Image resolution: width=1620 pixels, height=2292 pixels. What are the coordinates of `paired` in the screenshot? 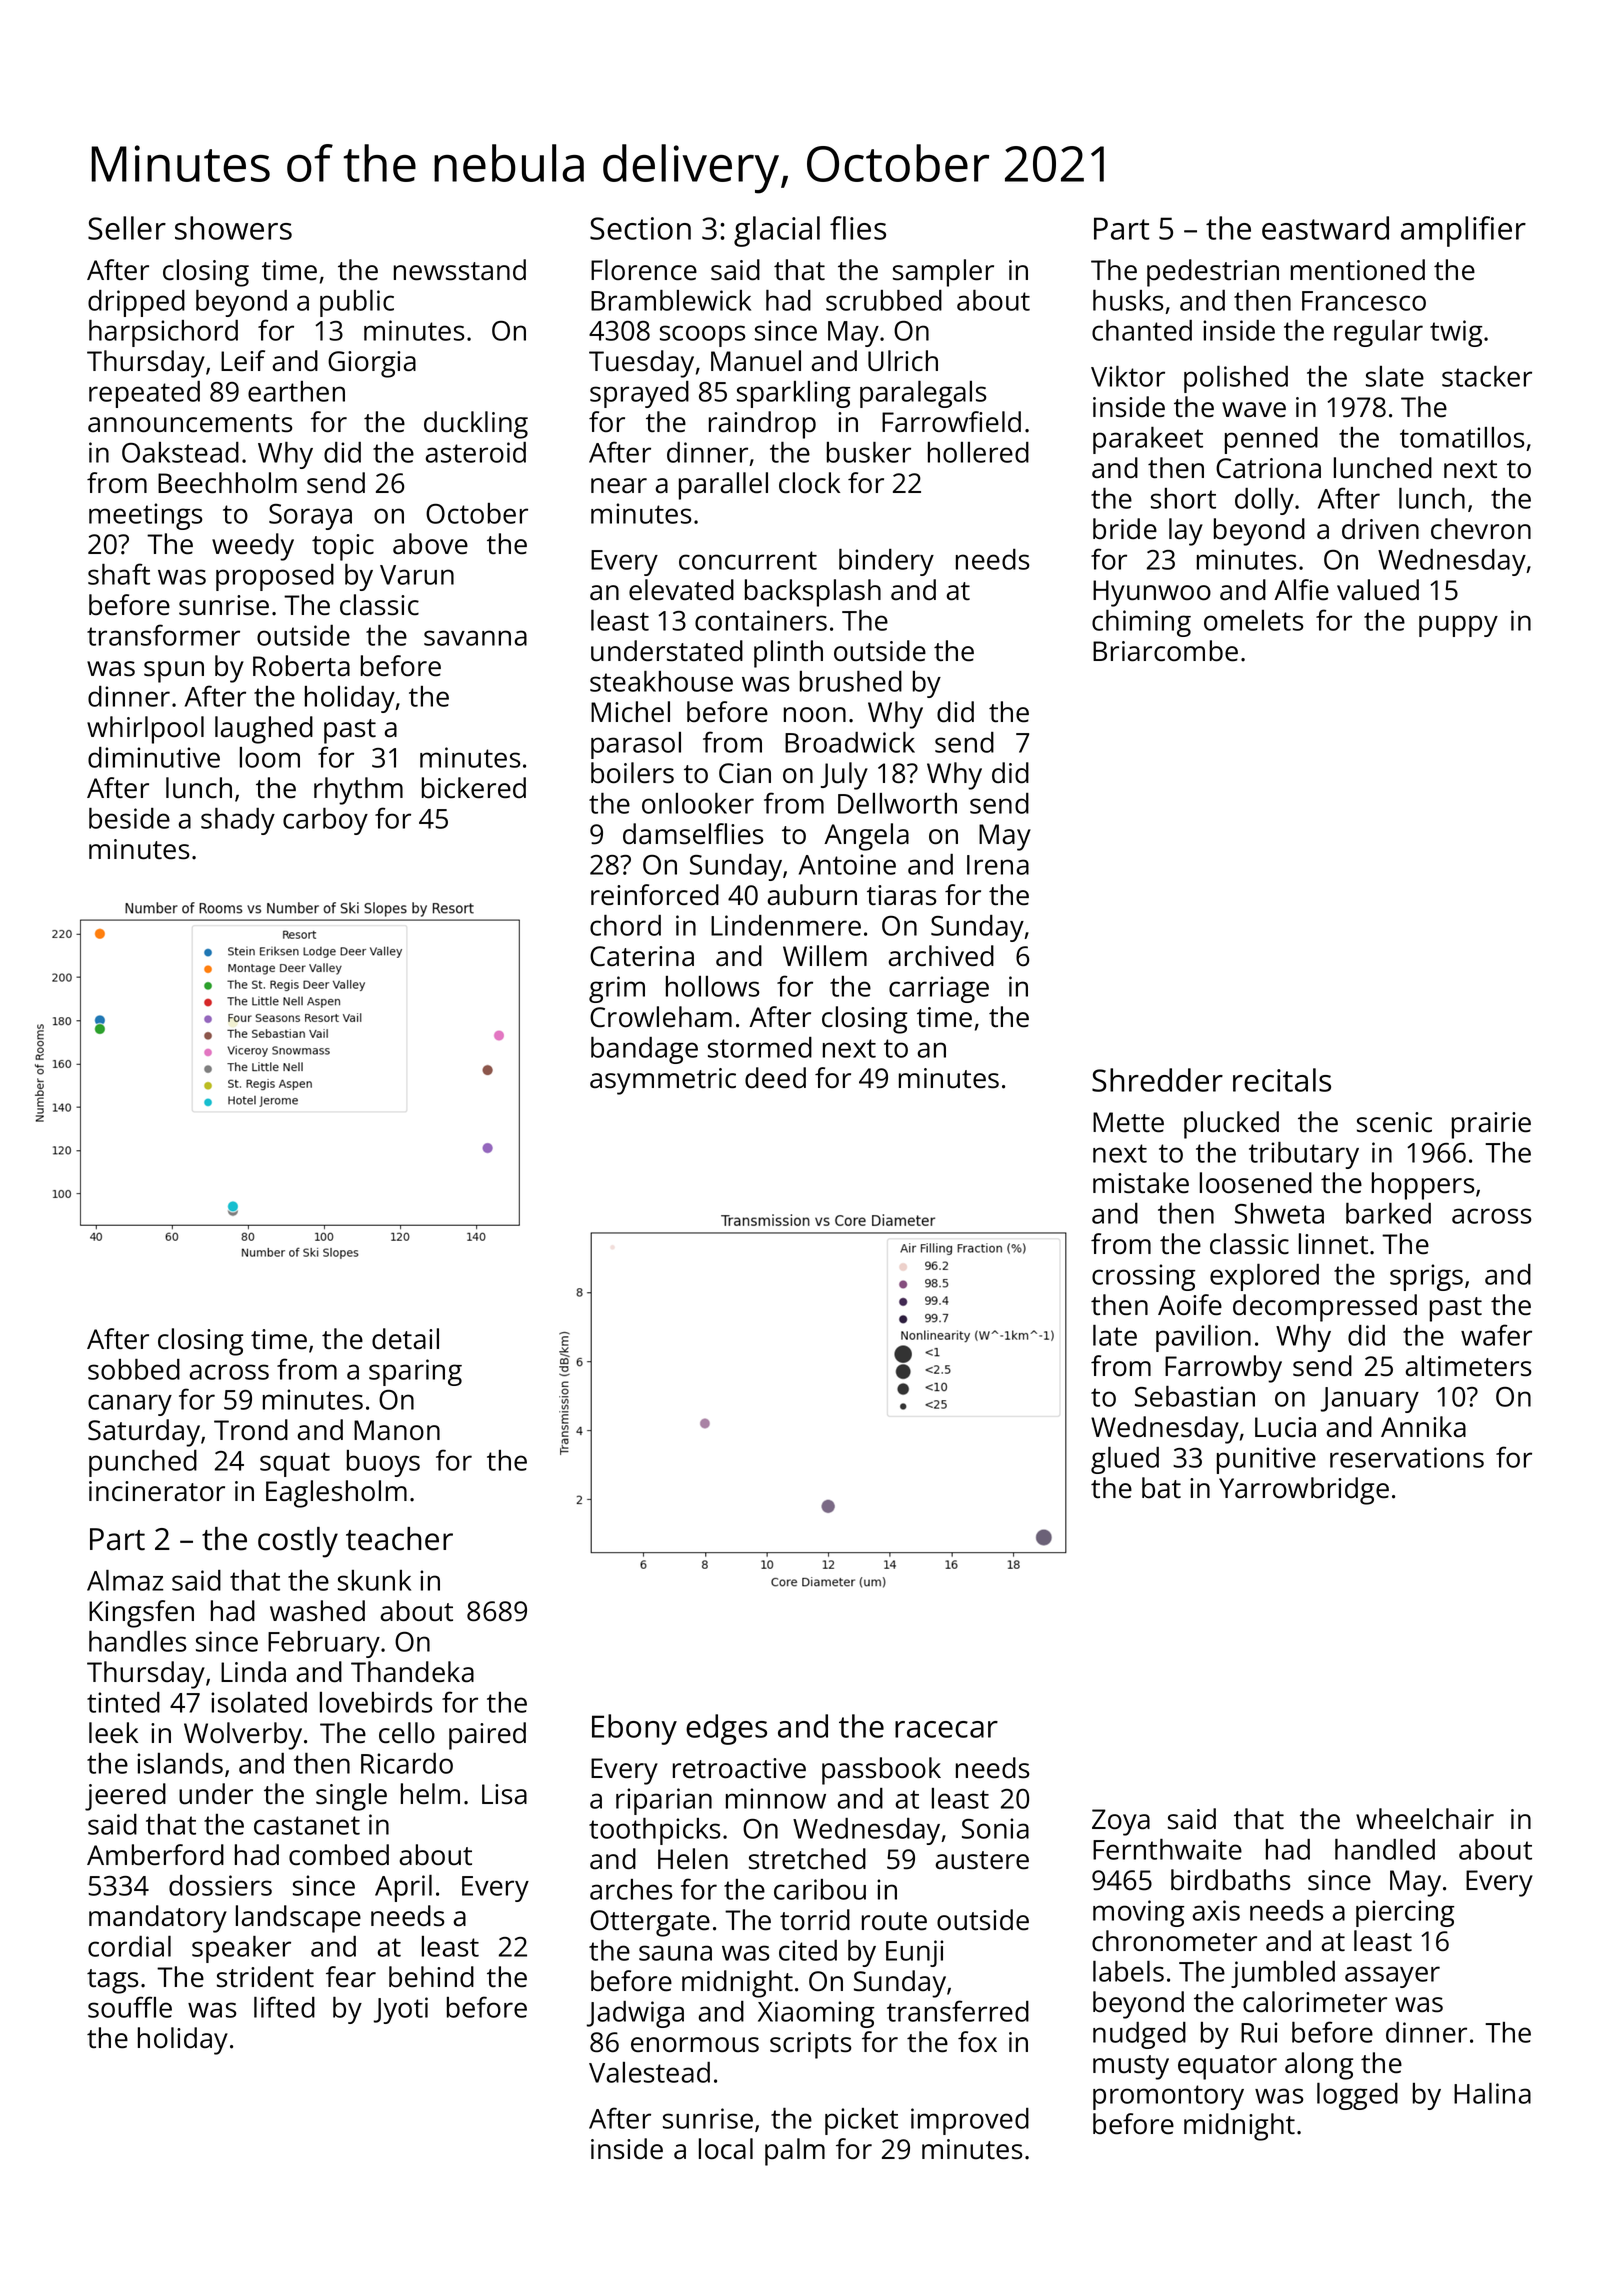 It's located at (487, 1736).
